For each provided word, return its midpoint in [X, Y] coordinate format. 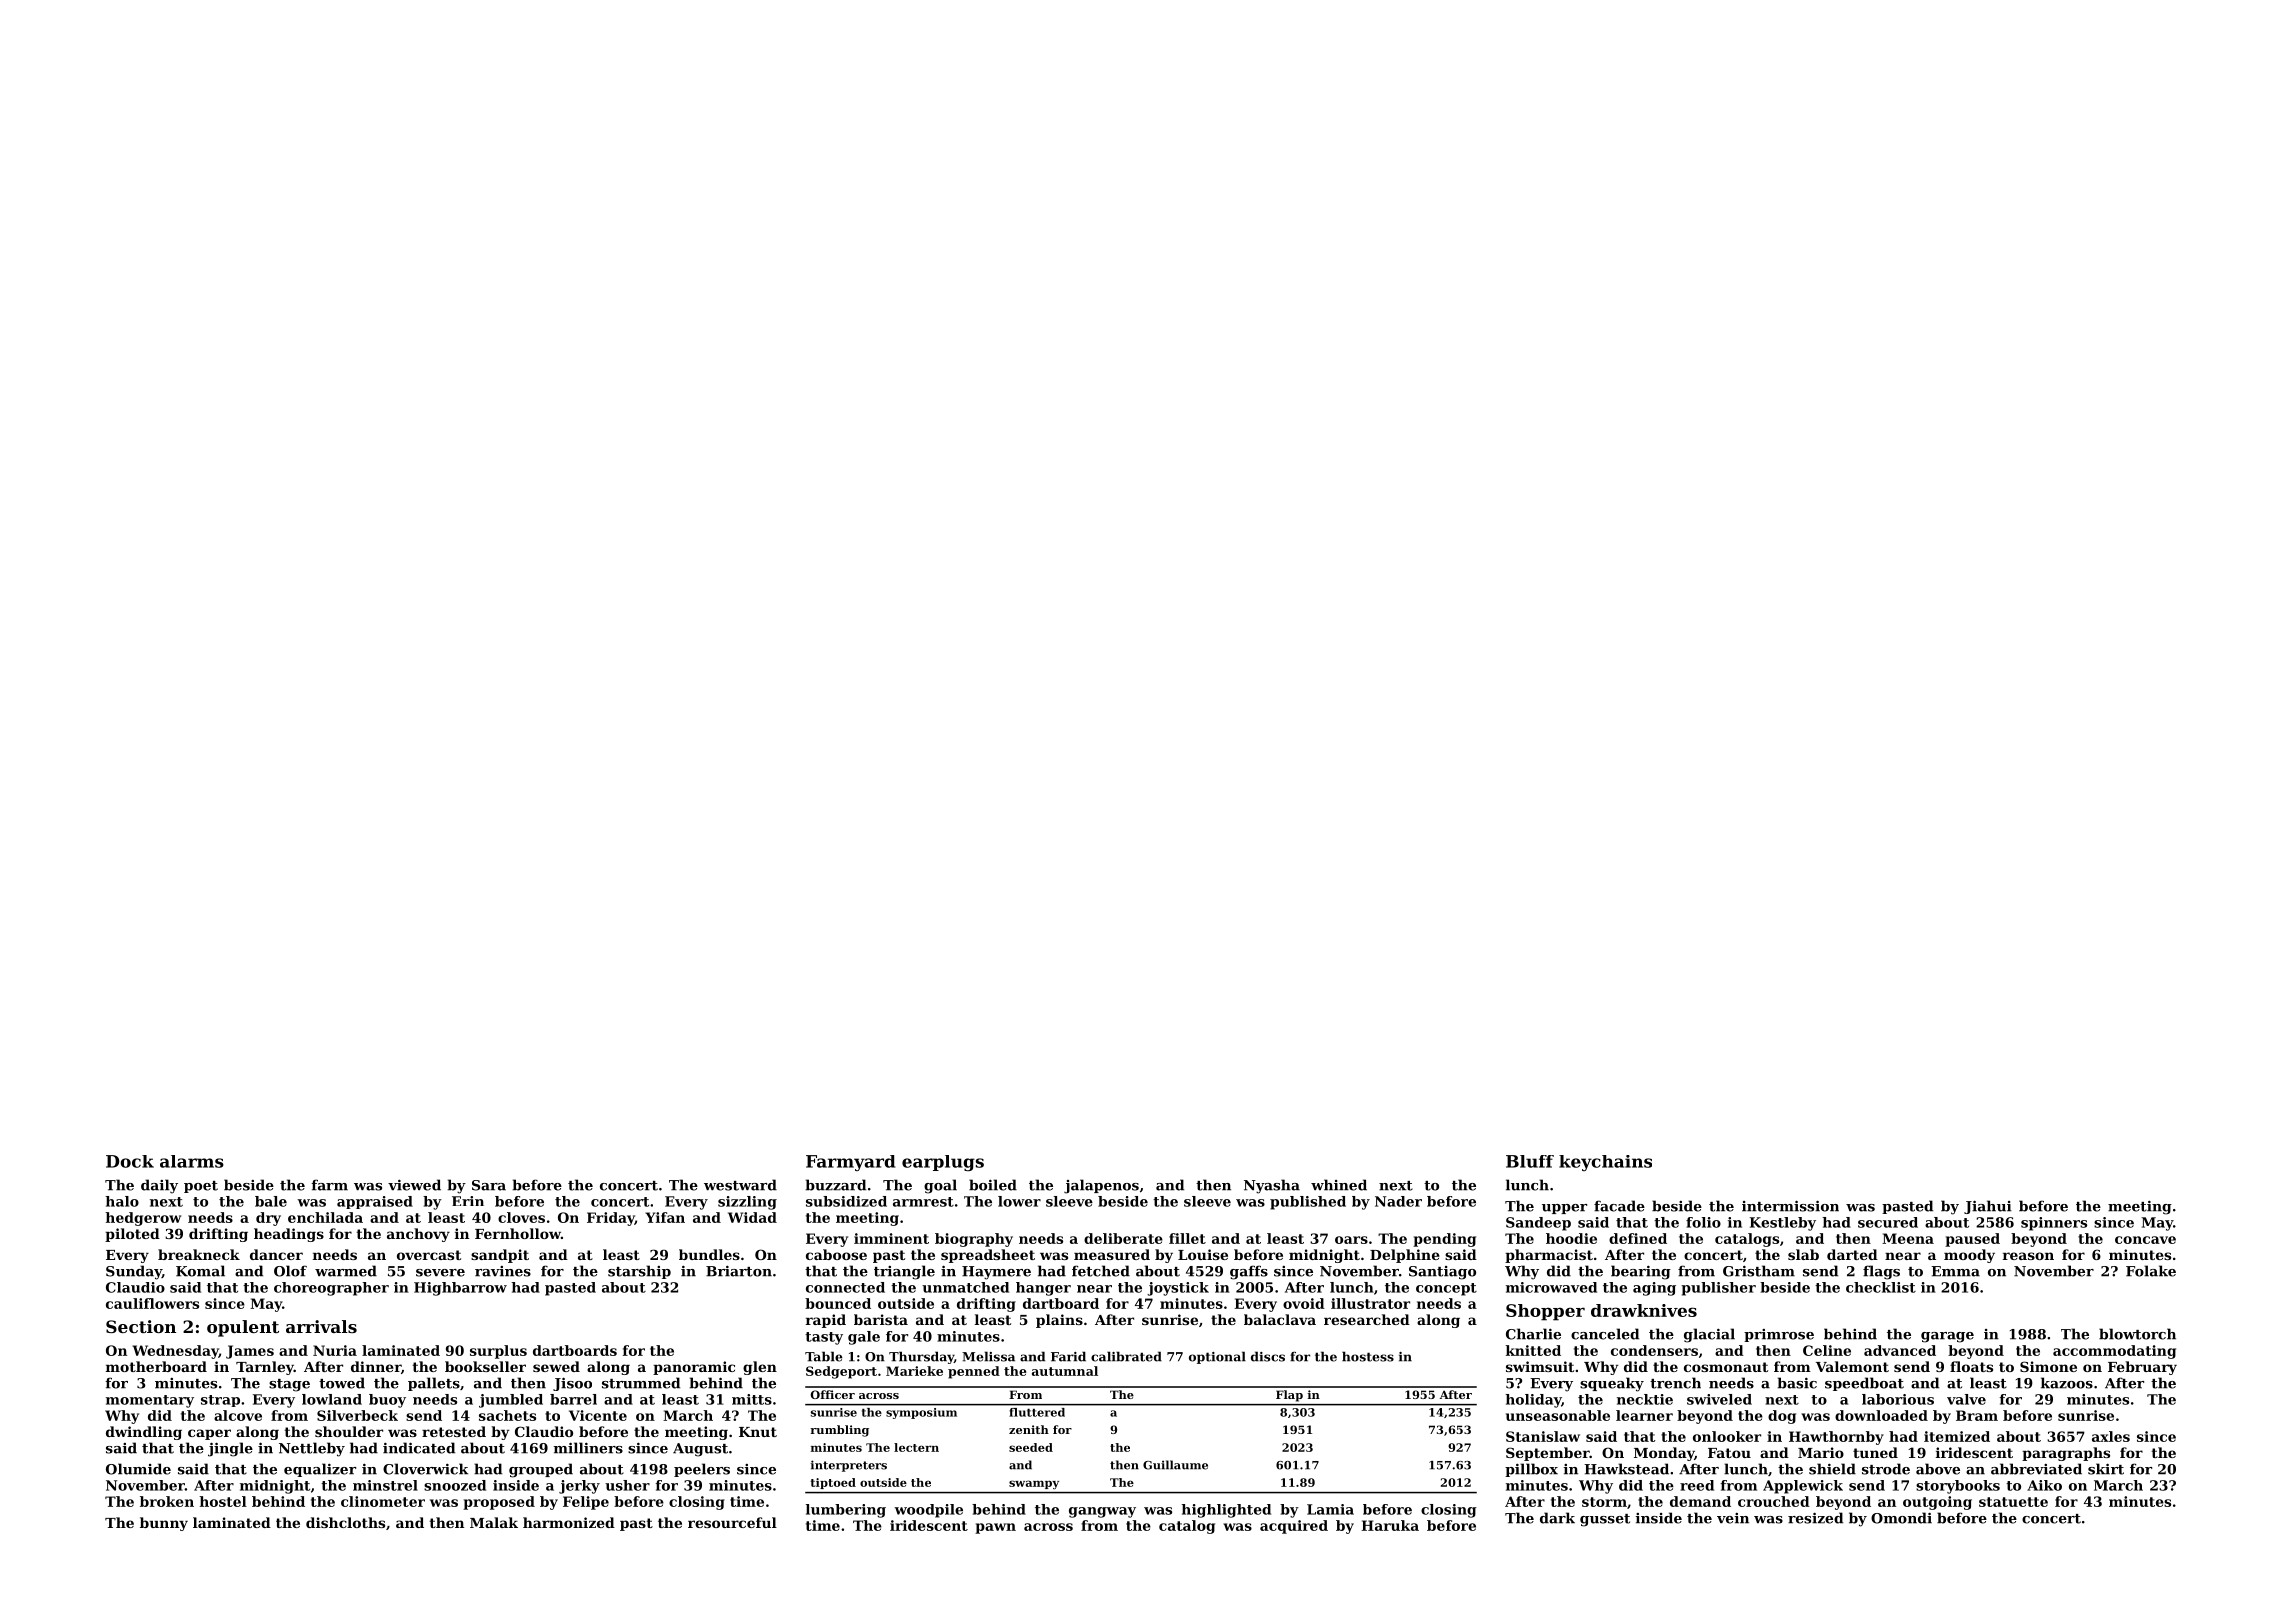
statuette [2013, 1502]
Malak [494, 1522]
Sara [489, 1185]
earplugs [943, 1163]
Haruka [1390, 1525]
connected [845, 1287]
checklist [1881, 1287]
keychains [1605, 1163]
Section [141, 1326]
